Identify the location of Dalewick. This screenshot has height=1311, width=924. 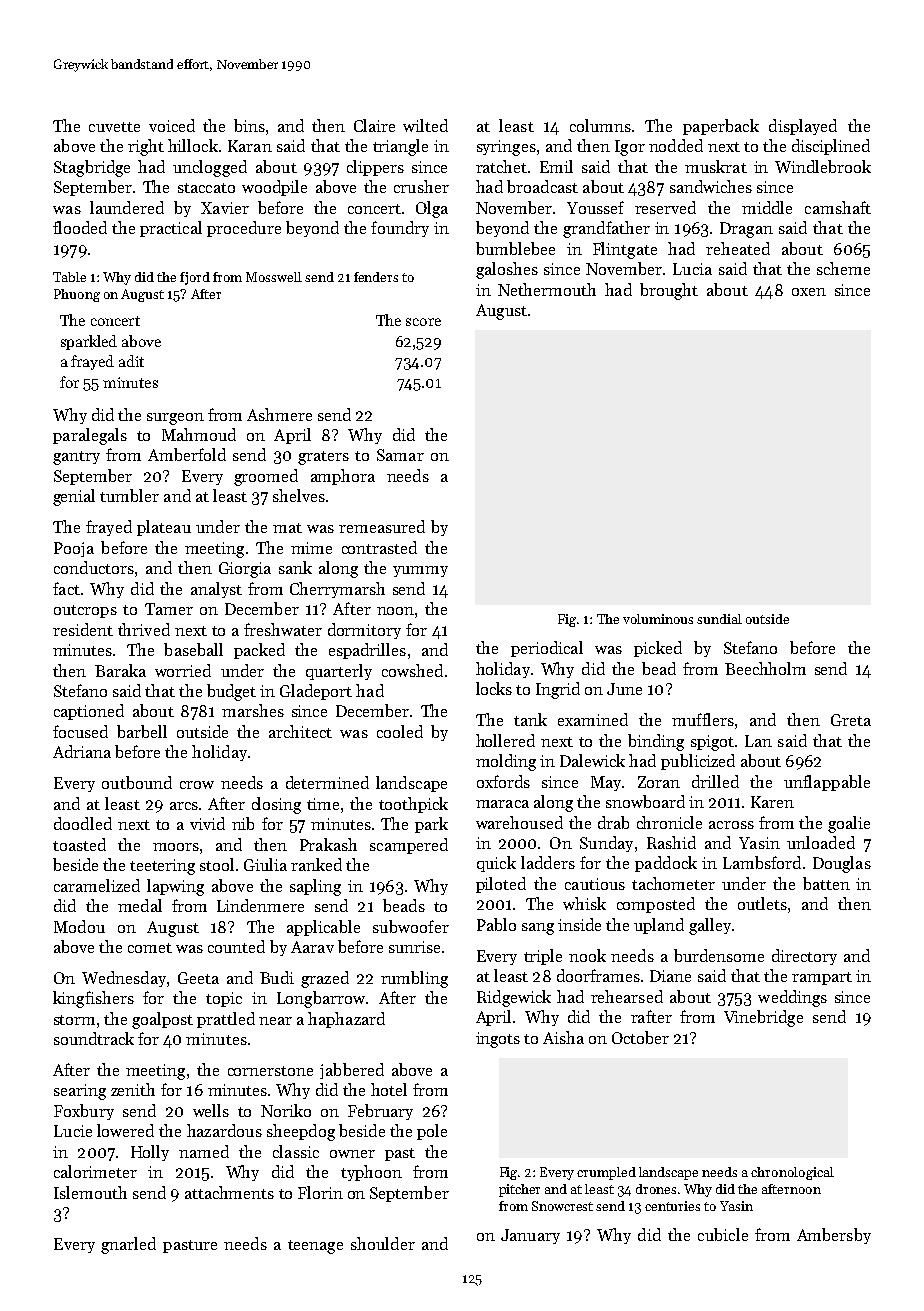
(592, 760).
